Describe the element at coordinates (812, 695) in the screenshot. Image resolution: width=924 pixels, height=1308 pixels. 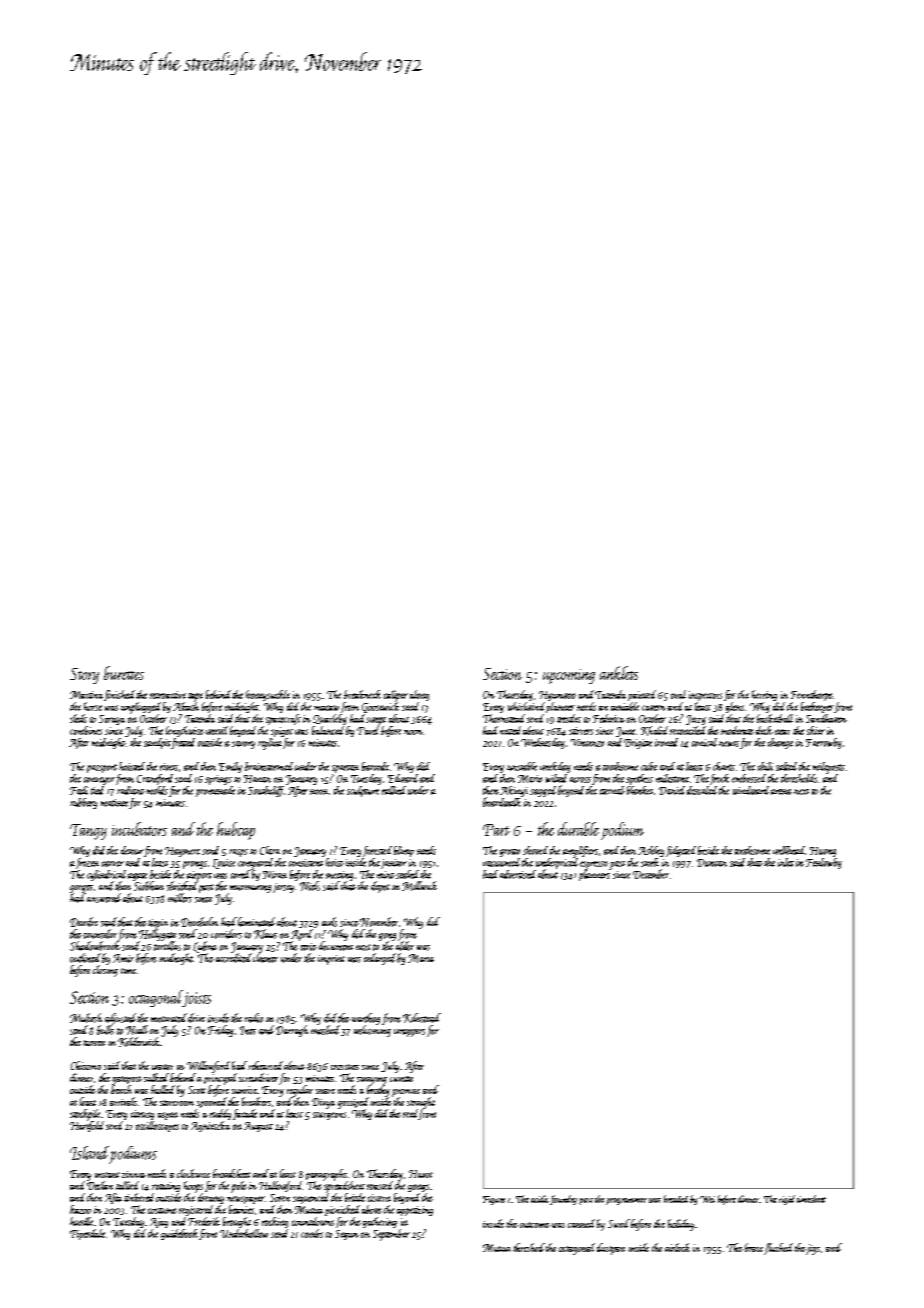
I see `Fennthorpe` at that location.
